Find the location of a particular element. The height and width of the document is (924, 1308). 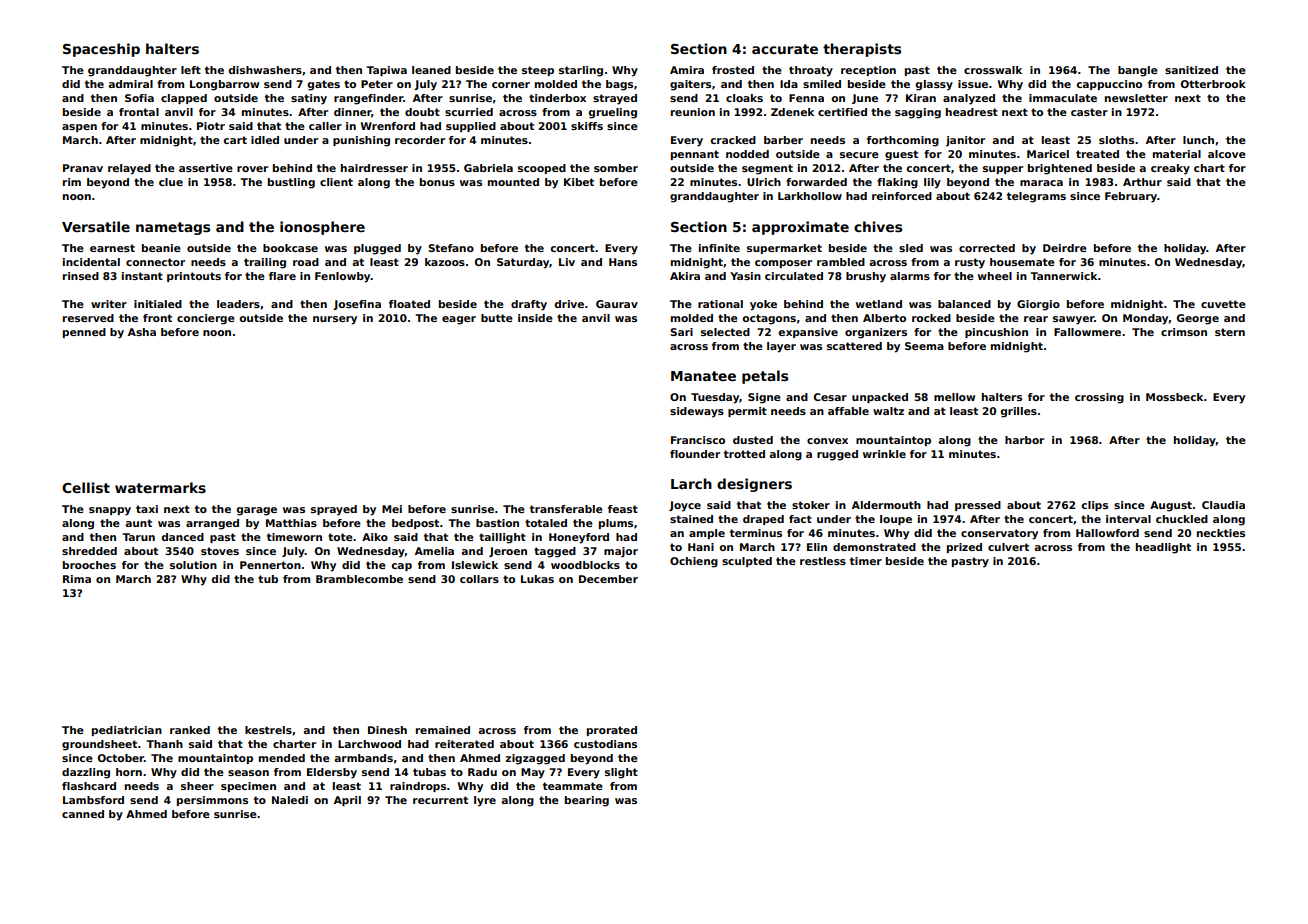

sanitized is located at coordinates (1191, 70).
